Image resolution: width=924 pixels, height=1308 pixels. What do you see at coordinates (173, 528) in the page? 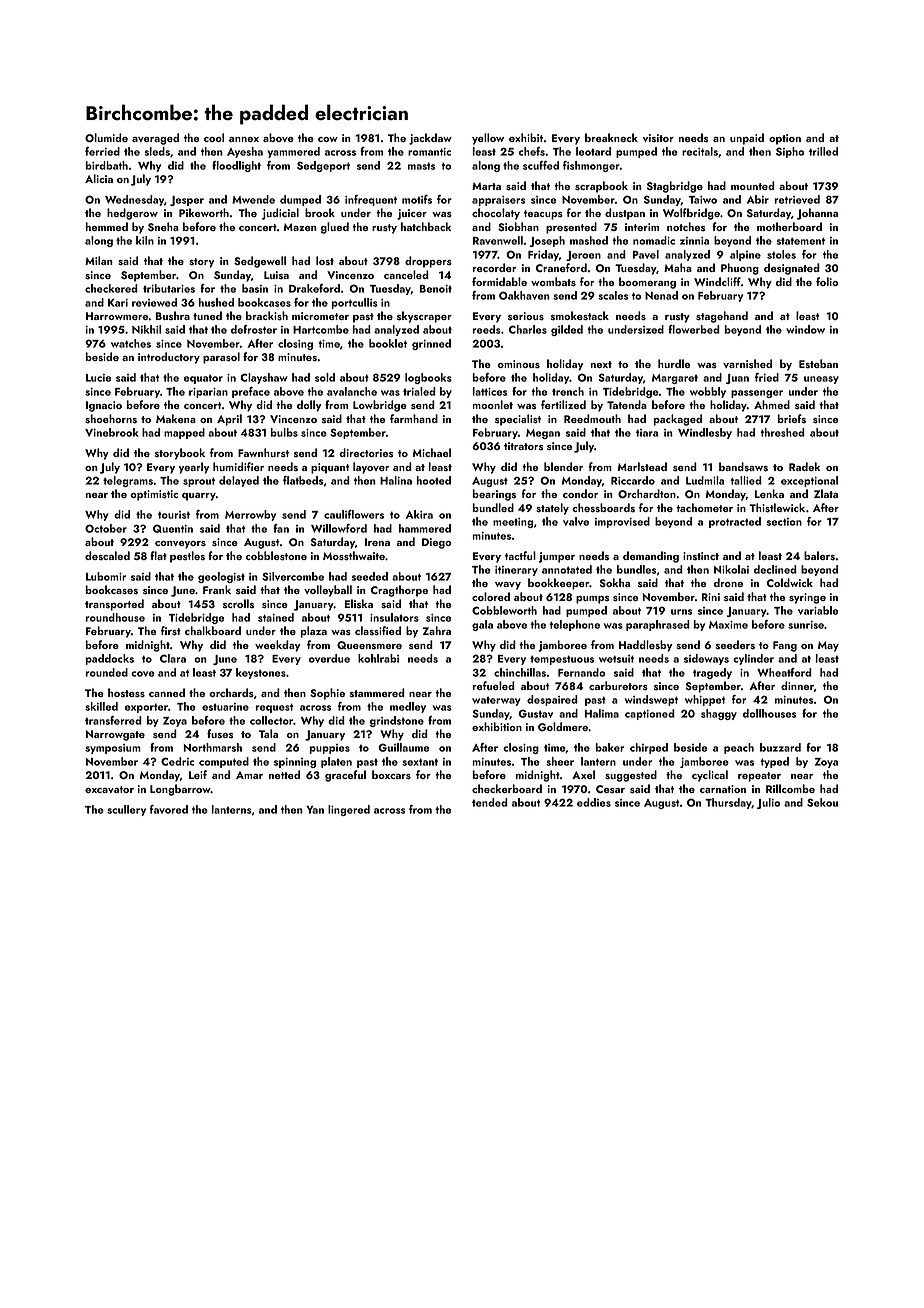
I see `Quentin` at bounding box center [173, 528].
